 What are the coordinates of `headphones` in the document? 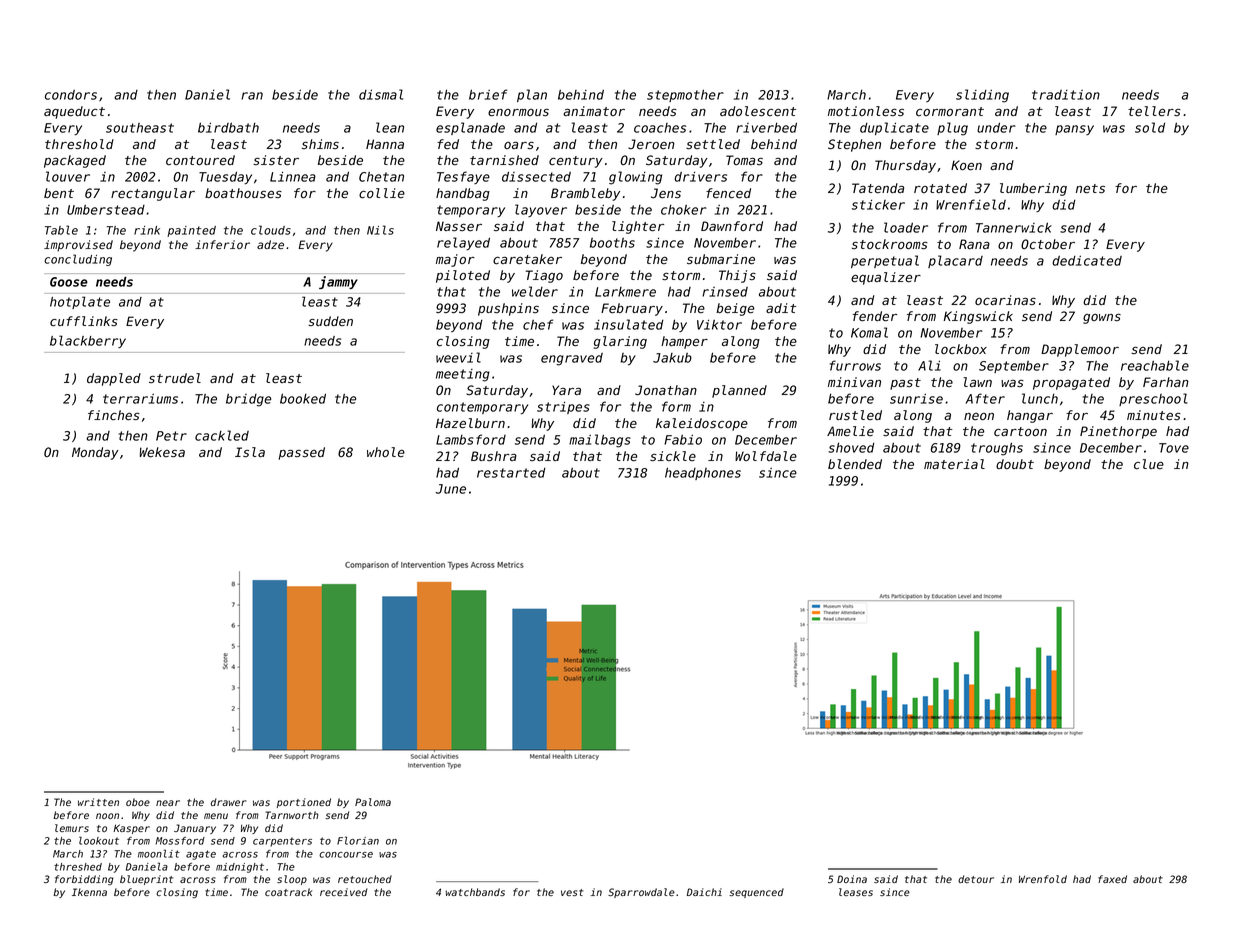 It's located at (703, 473).
